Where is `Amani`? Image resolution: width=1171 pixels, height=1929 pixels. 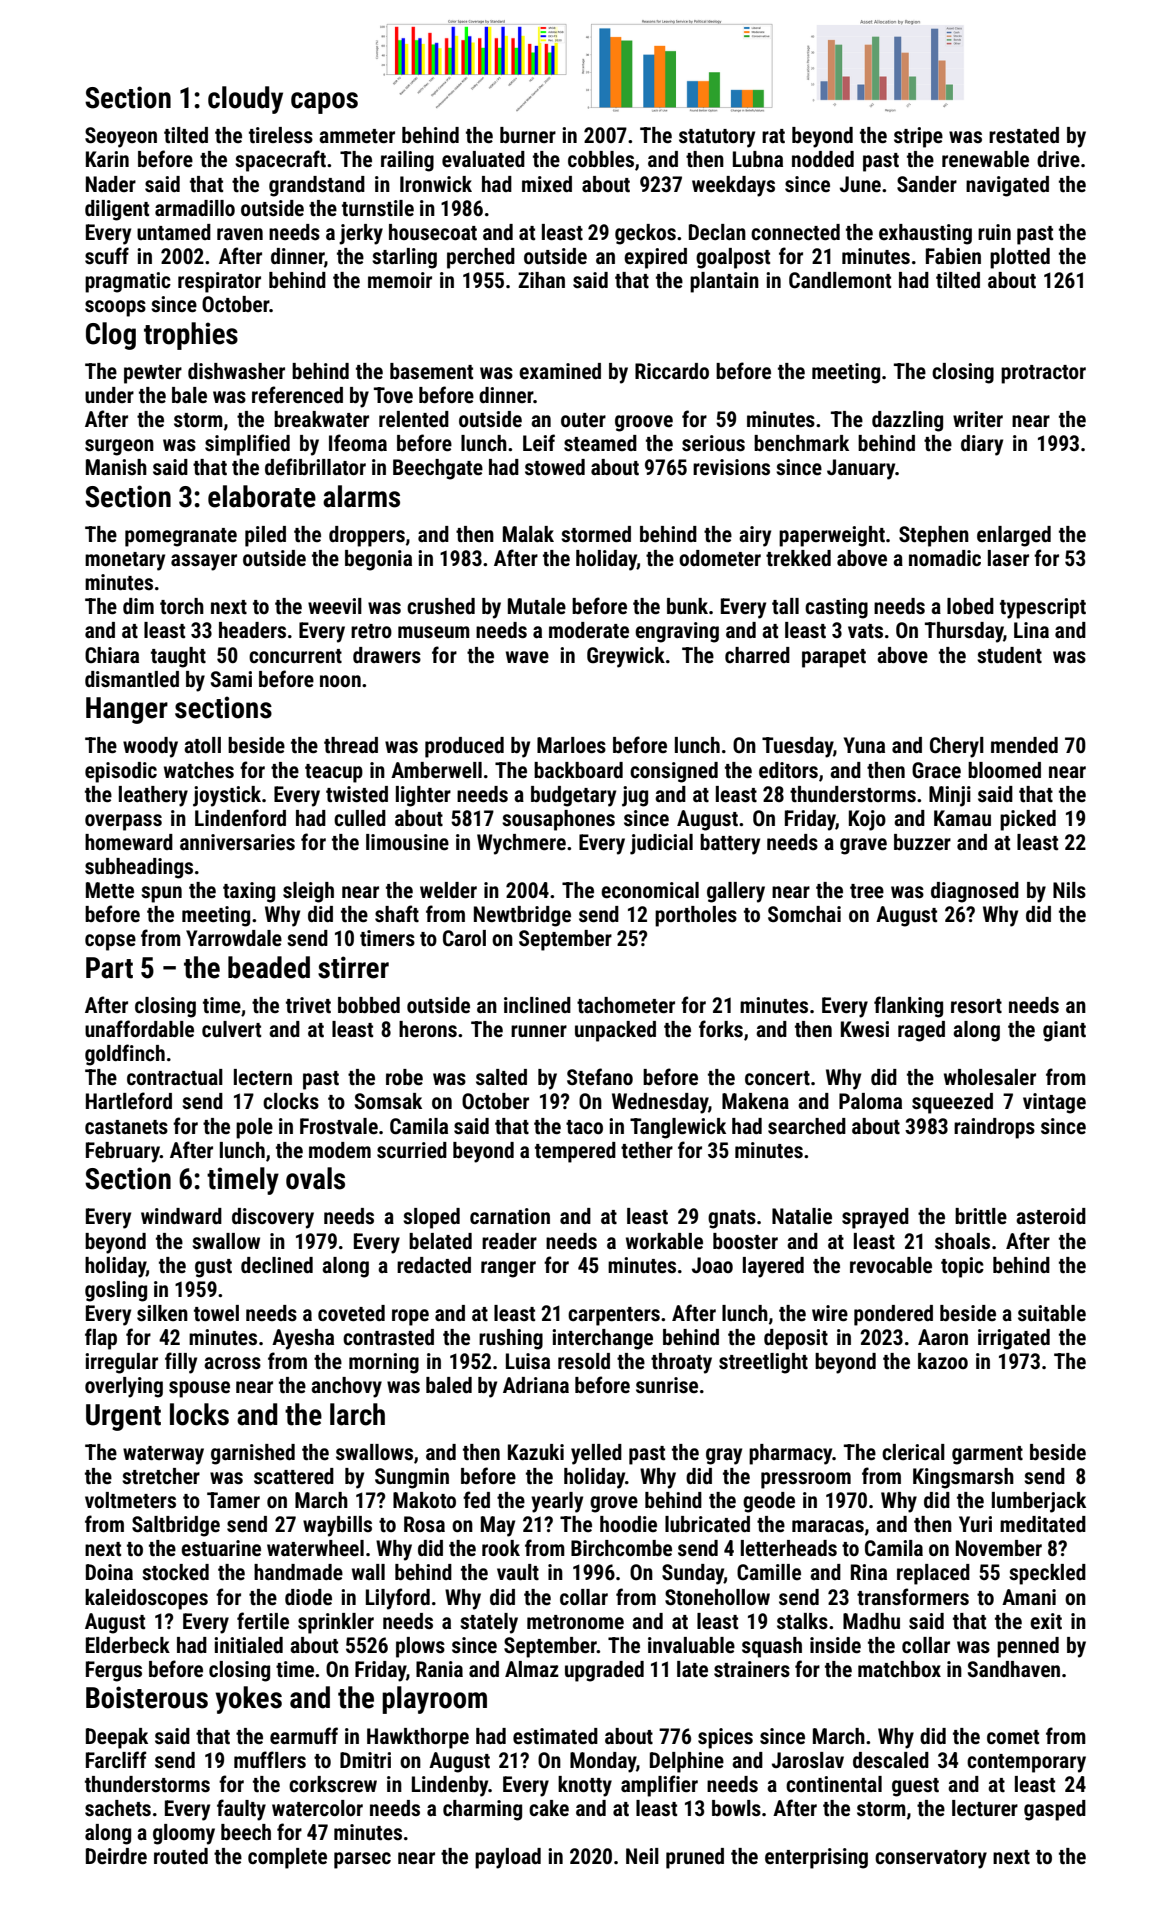 Amani is located at coordinates (1029, 1597).
